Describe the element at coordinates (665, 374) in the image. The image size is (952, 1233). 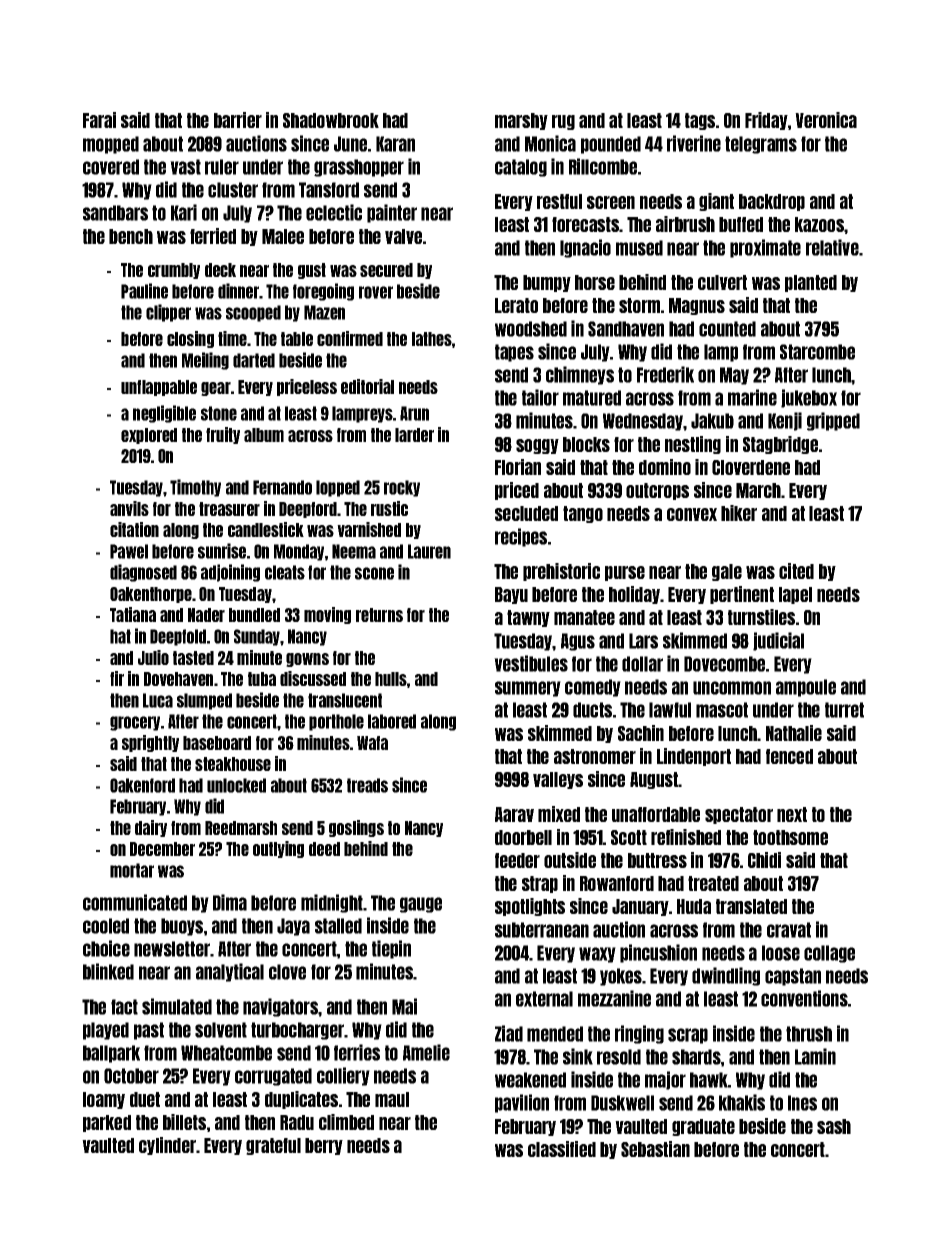
I see `Frederik` at that location.
